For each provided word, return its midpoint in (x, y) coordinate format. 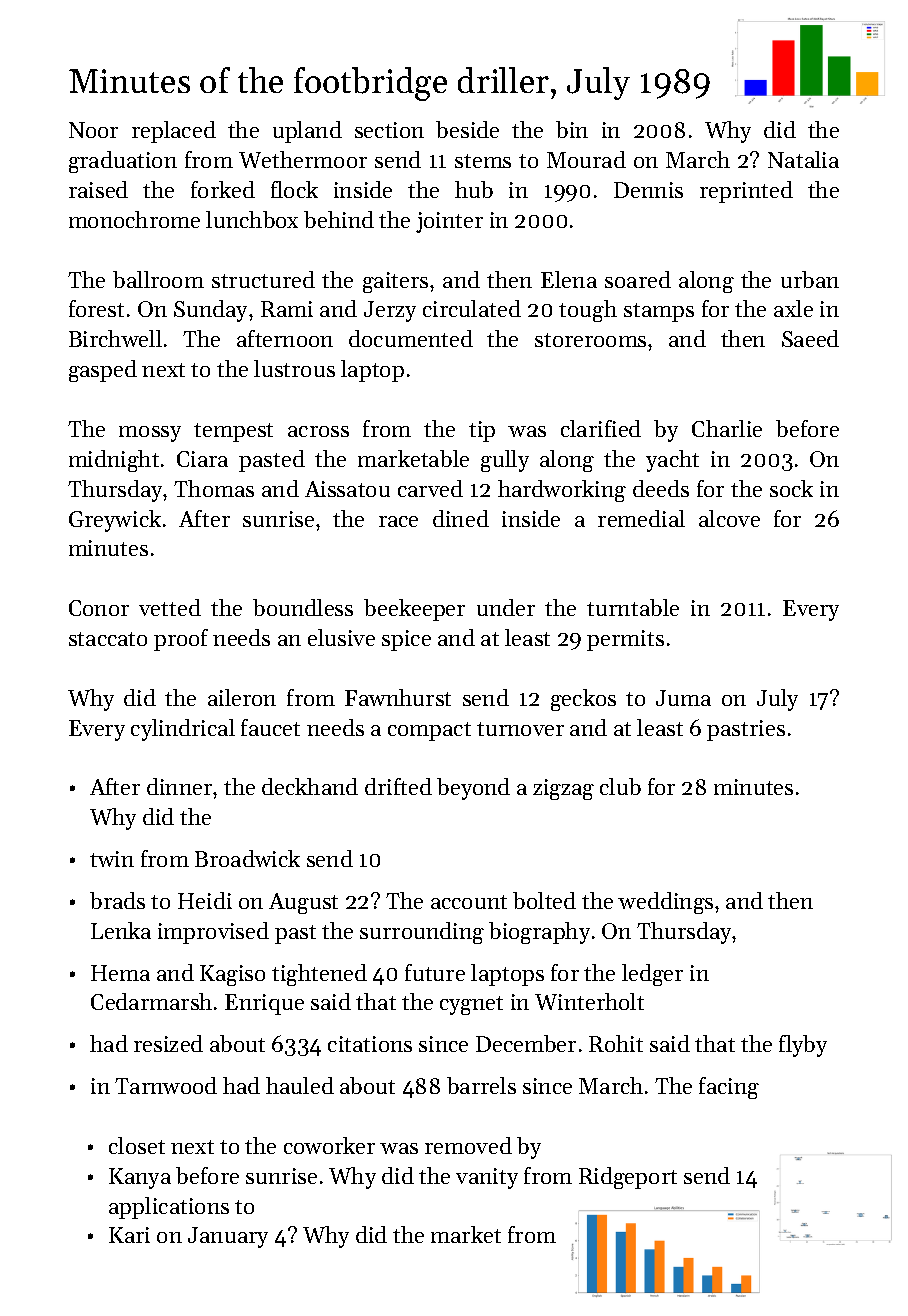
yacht (672, 461)
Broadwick (247, 858)
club (620, 786)
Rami (287, 309)
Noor (93, 130)
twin (112, 859)
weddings (665, 903)
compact (429, 731)
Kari (129, 1235)
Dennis (648, 190)
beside (467, 129)
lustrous (294, 368)
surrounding (422, 933)
